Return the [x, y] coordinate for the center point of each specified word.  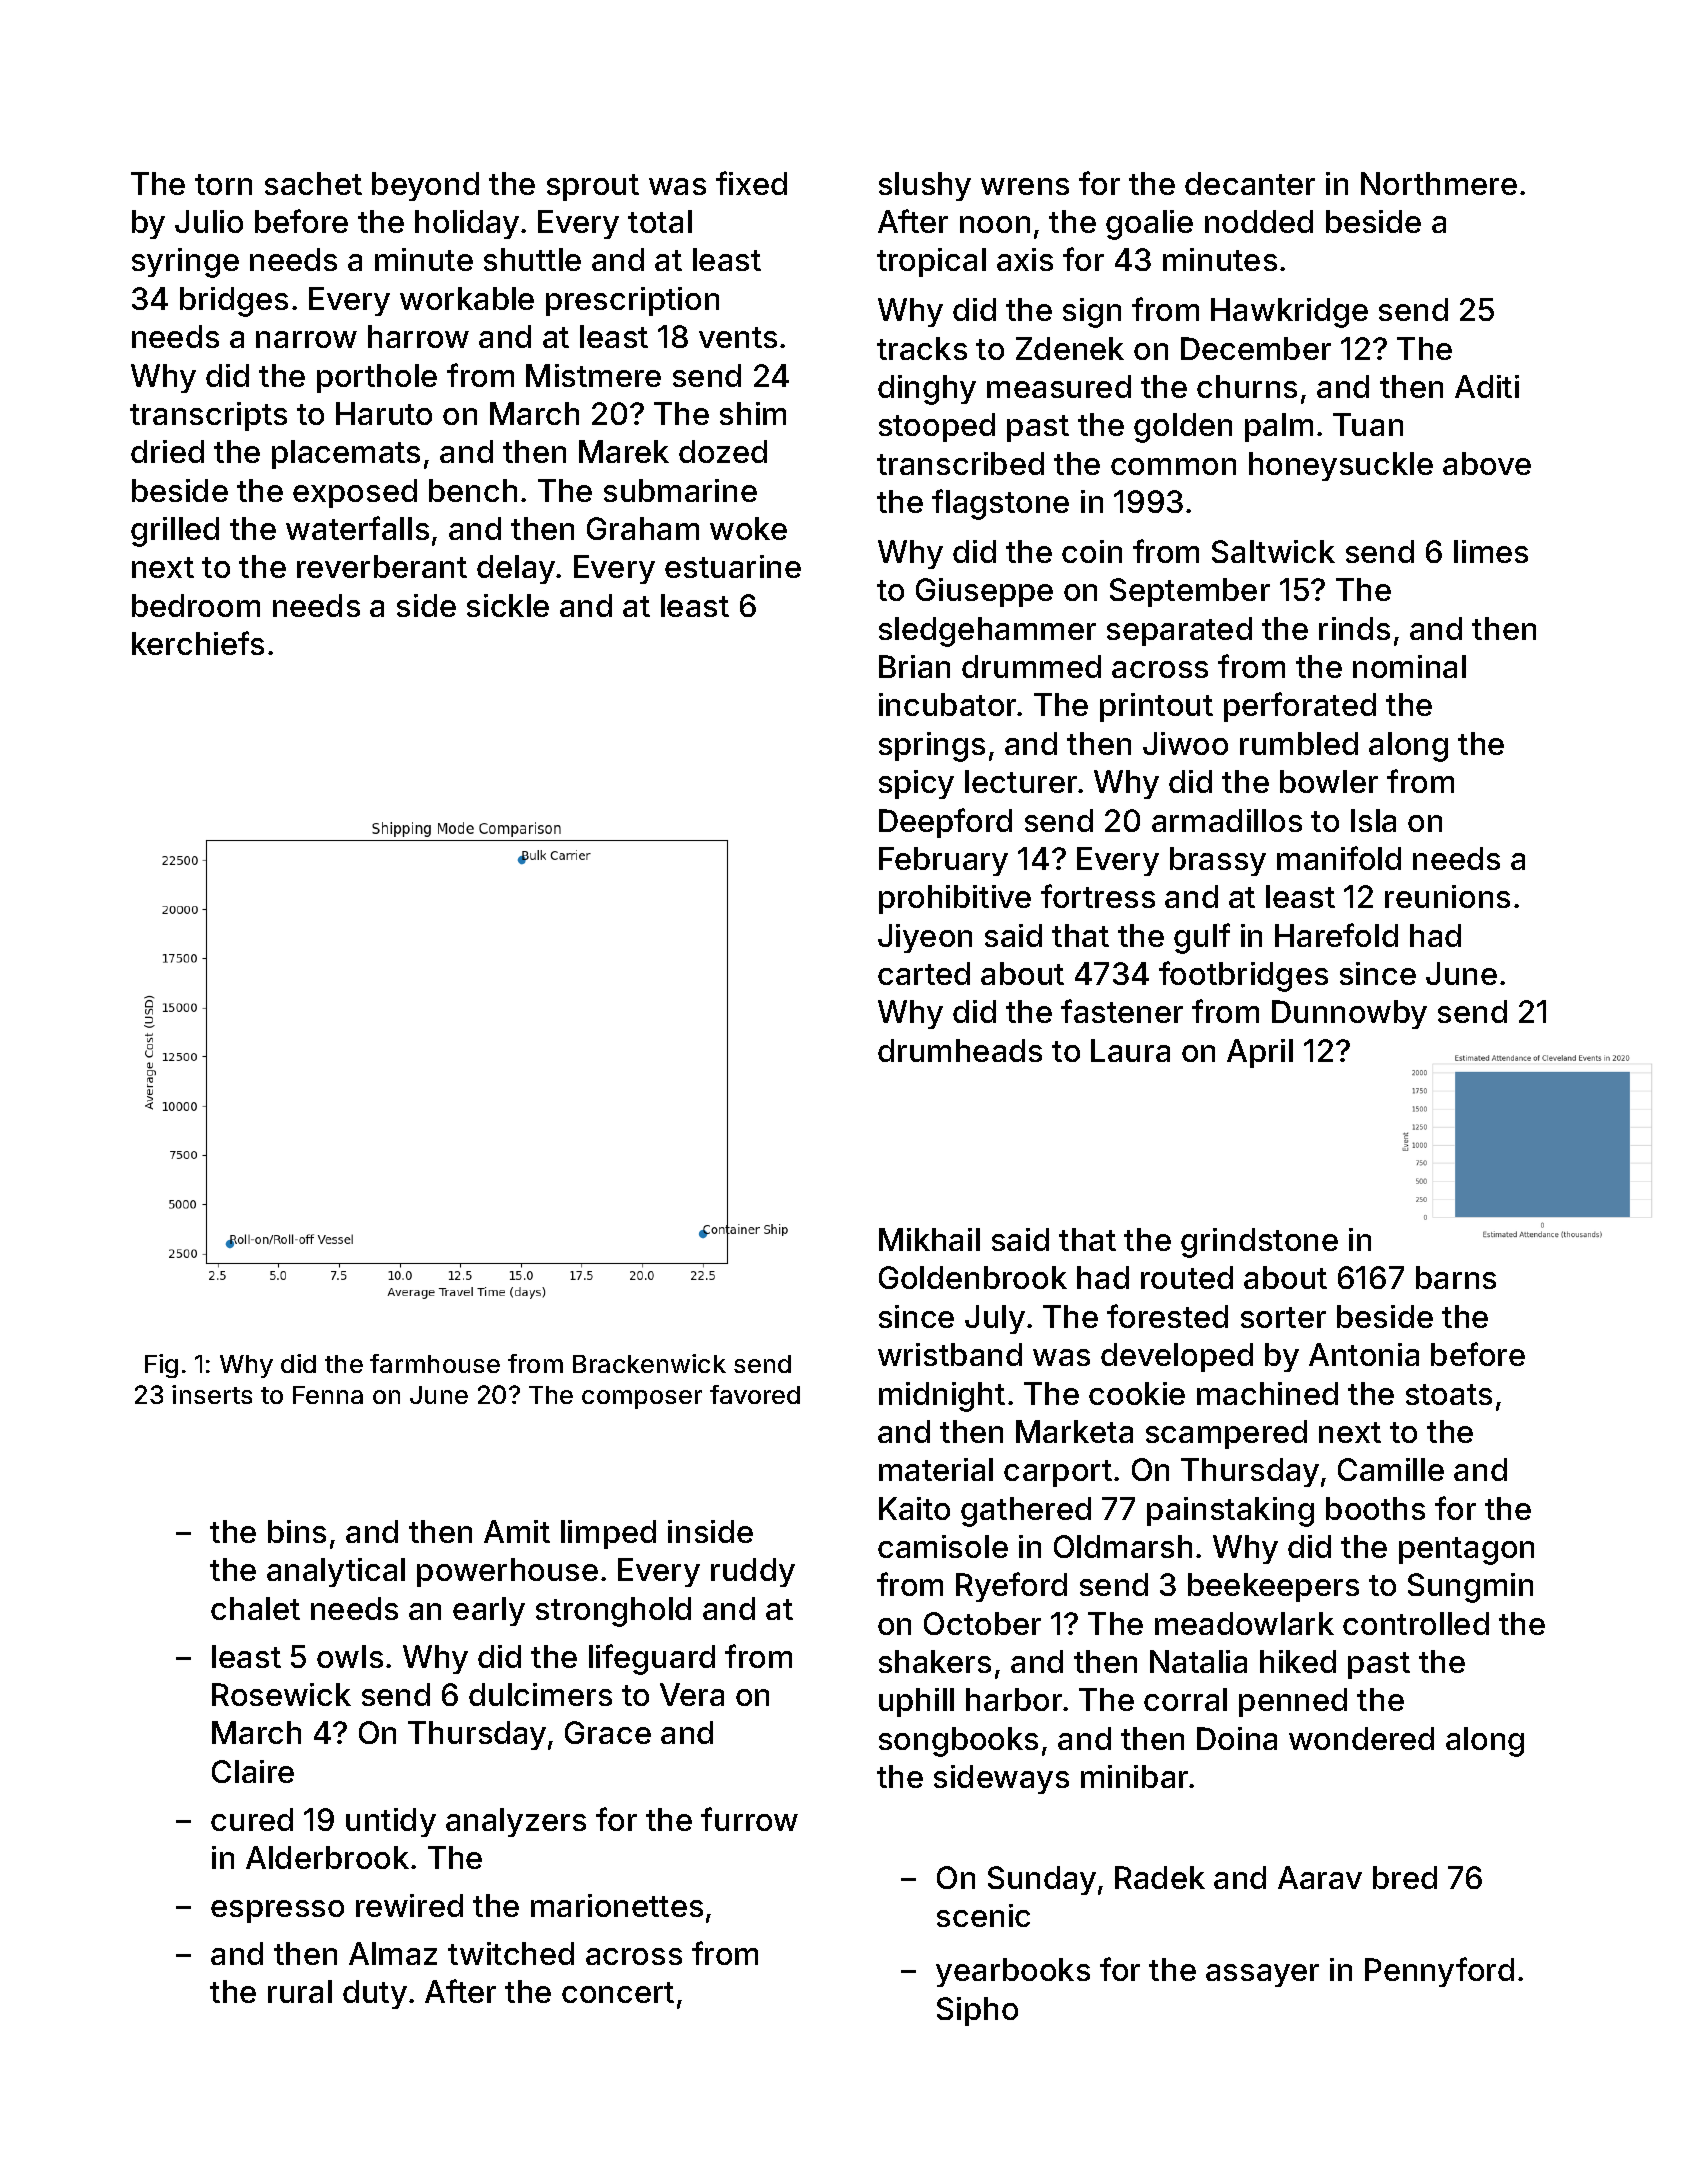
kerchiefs [198, 643]
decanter [1250, 183]
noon [995, 224]
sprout [593, 187]
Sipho [977, 2011]
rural [300, 1991]
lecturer [1021, 781]
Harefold [1336, 935]
